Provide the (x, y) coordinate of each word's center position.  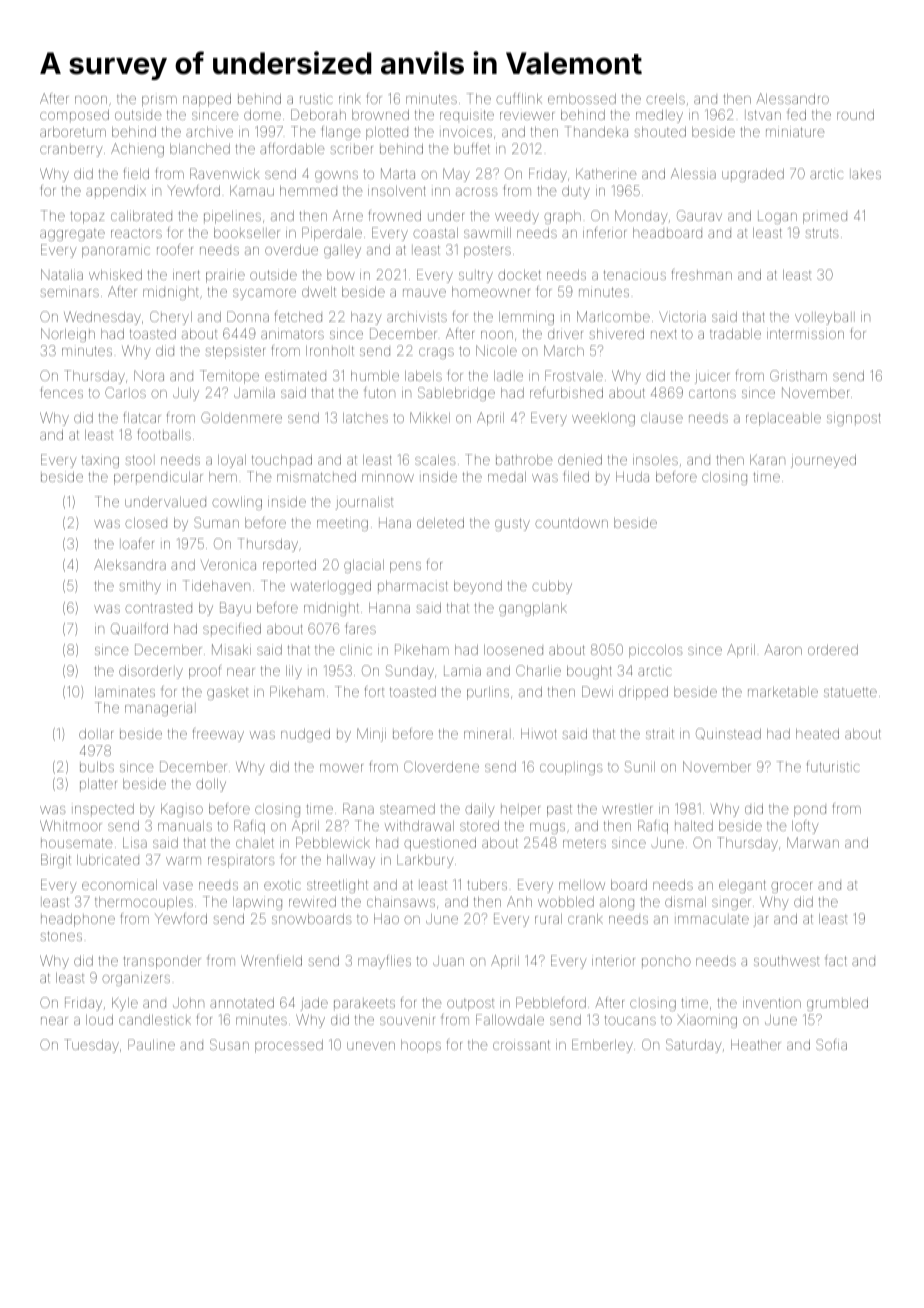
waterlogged (331, 587)
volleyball (825, 318)
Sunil (640, 766)
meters (584, 843)
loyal (232, 461)
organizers (136, 979)
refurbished (566, 392)
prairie (225, 276)
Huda (632, 476)
